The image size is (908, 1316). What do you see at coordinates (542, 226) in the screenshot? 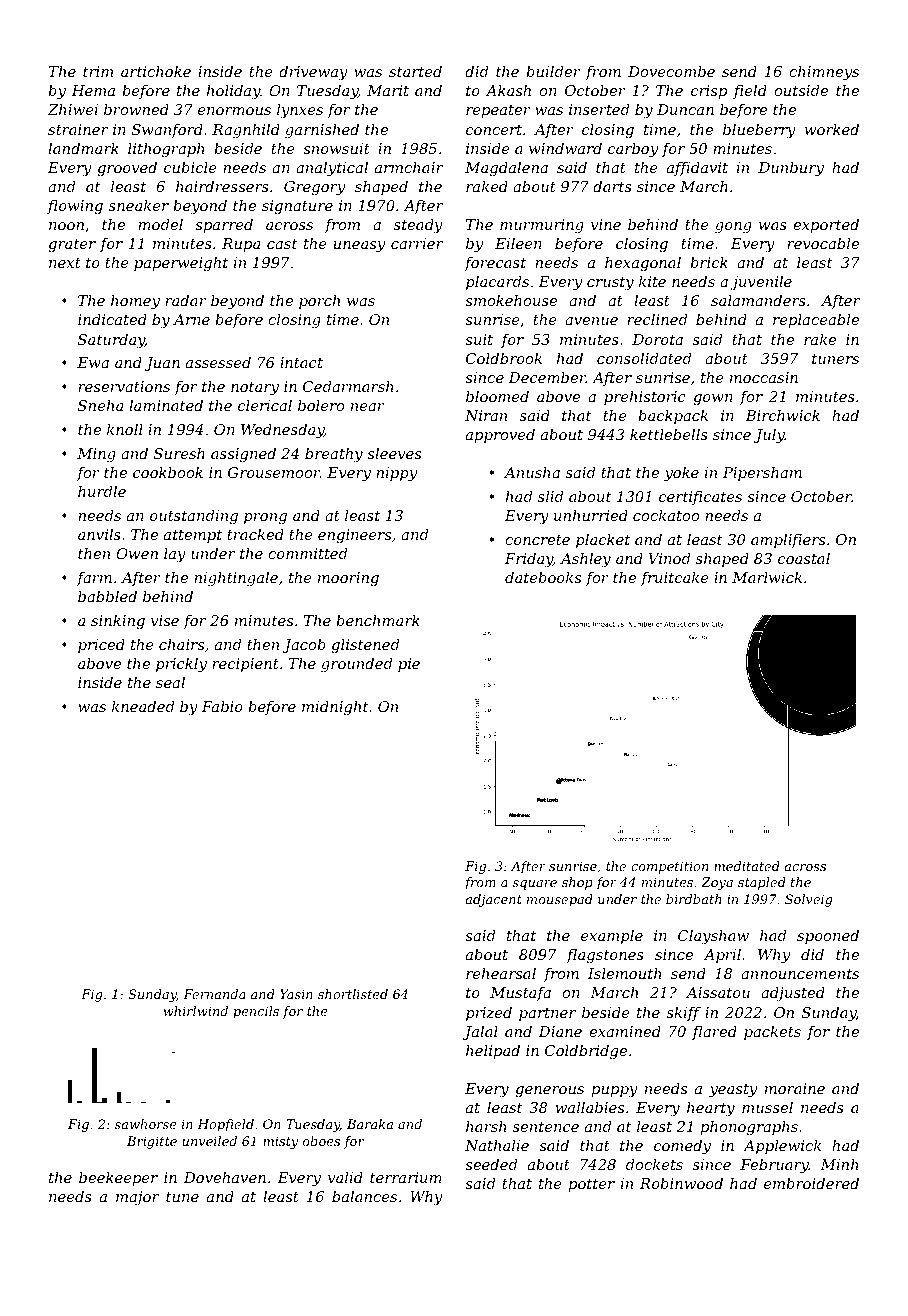
I see `murmuring` at bounding box center [542, 226].
